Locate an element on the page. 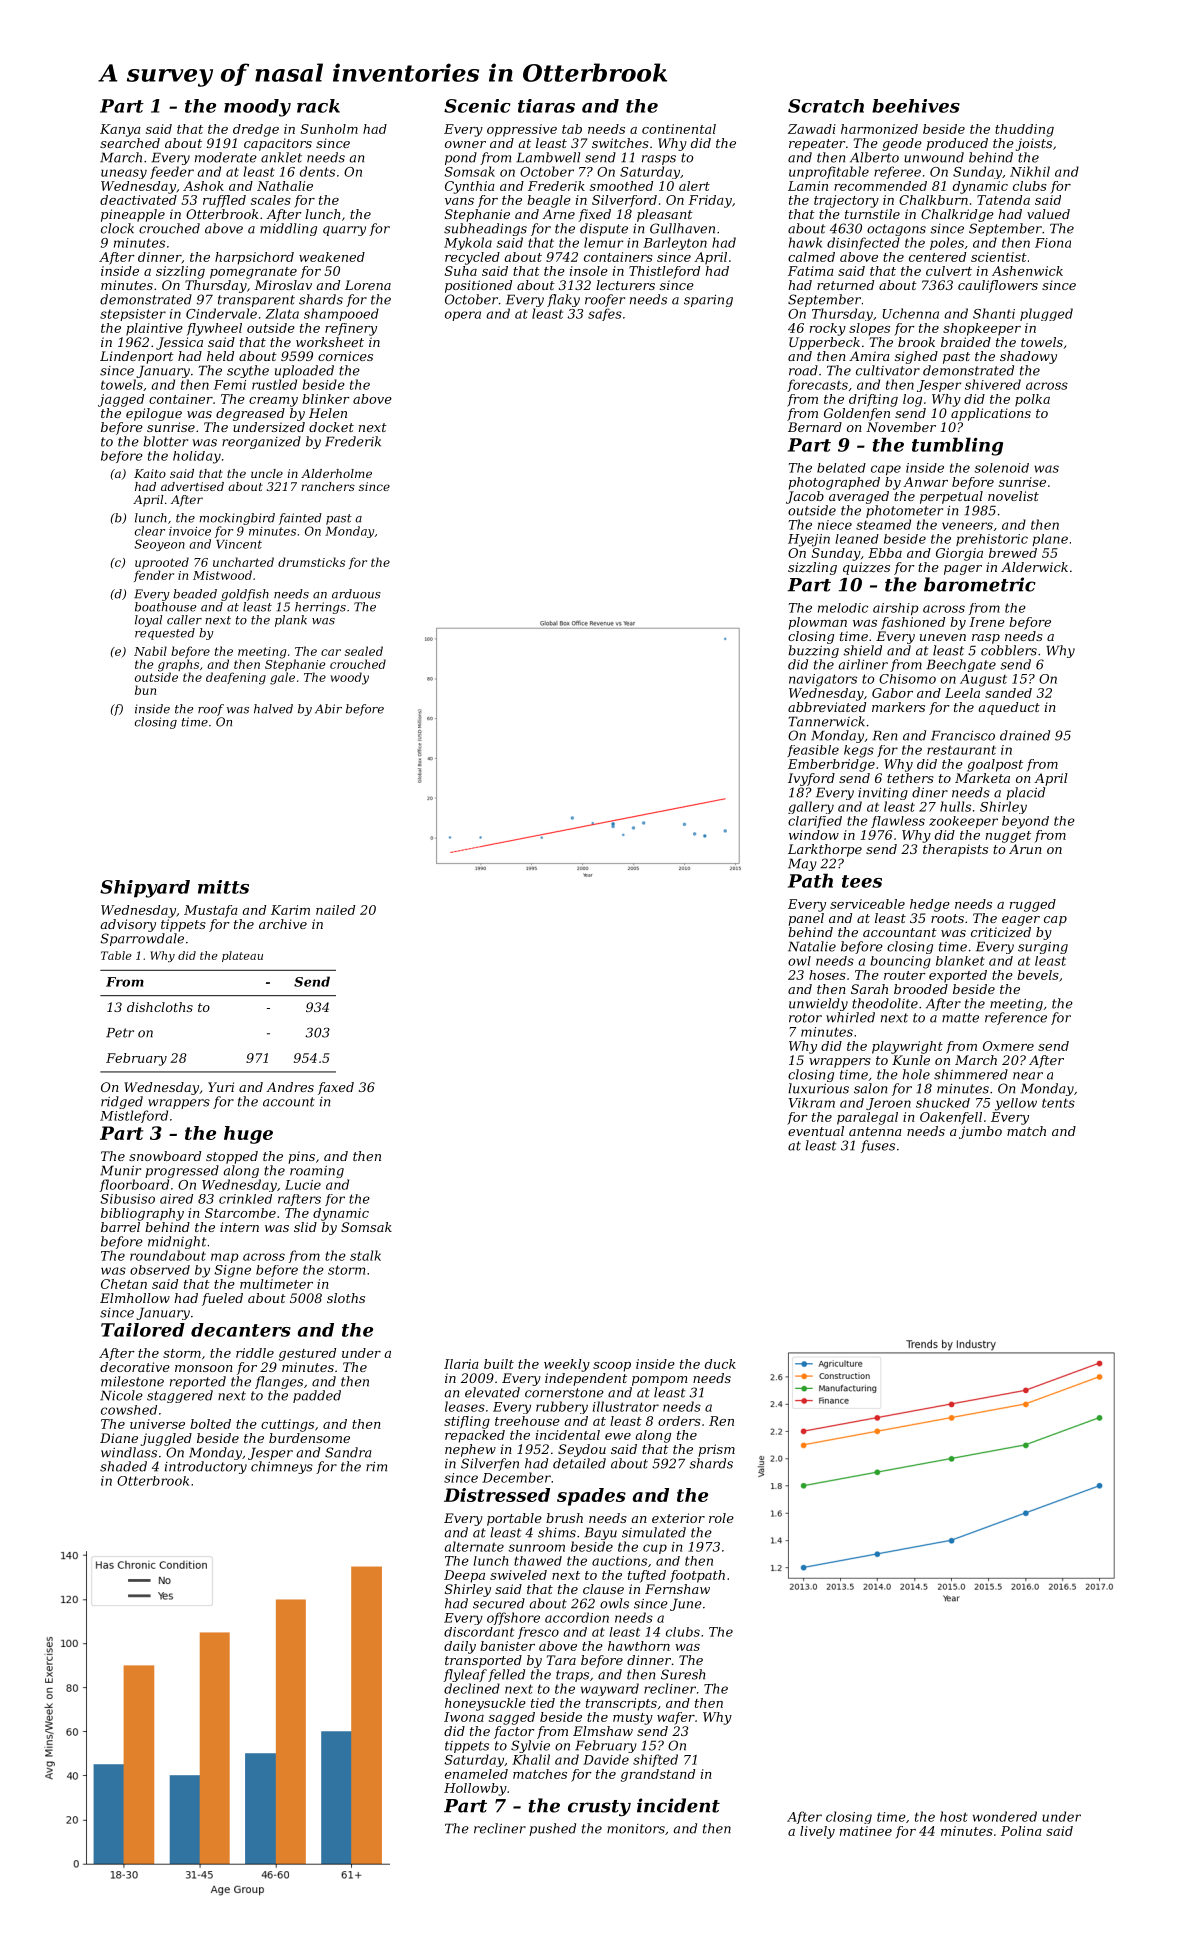 The image size is (1181, 1946). Vikram is located at coordinates (812, 1103).
